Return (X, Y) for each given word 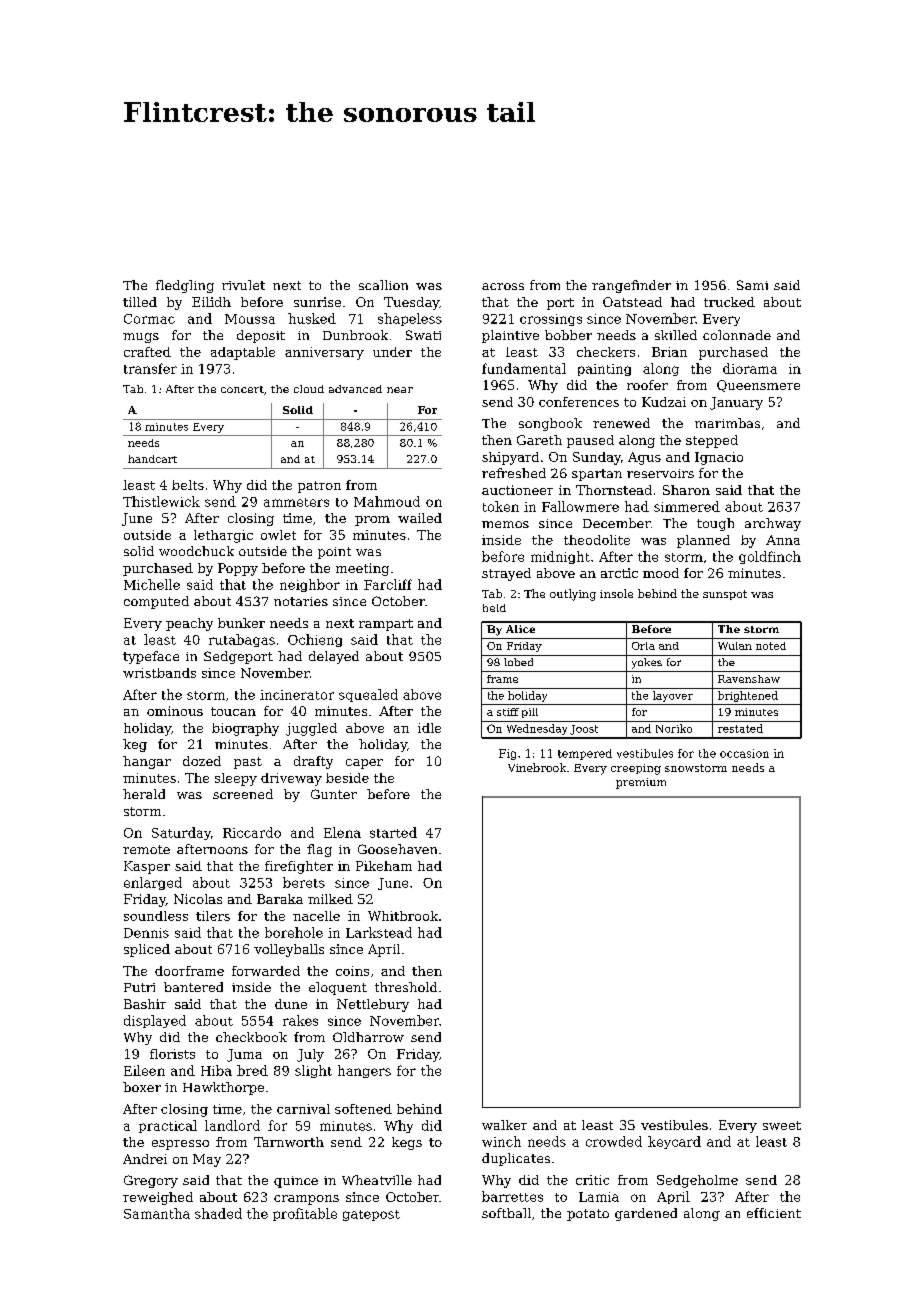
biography (245, 729)
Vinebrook (537, 767)
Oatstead (632, 302)
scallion (383, 285)
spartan (597, 475)
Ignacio (719, 458)
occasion (744, 753)
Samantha (157, 1213)
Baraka (280, 899)
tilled (140, 302)
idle (429, 728)
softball (506, 1213)
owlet (278, 535)
